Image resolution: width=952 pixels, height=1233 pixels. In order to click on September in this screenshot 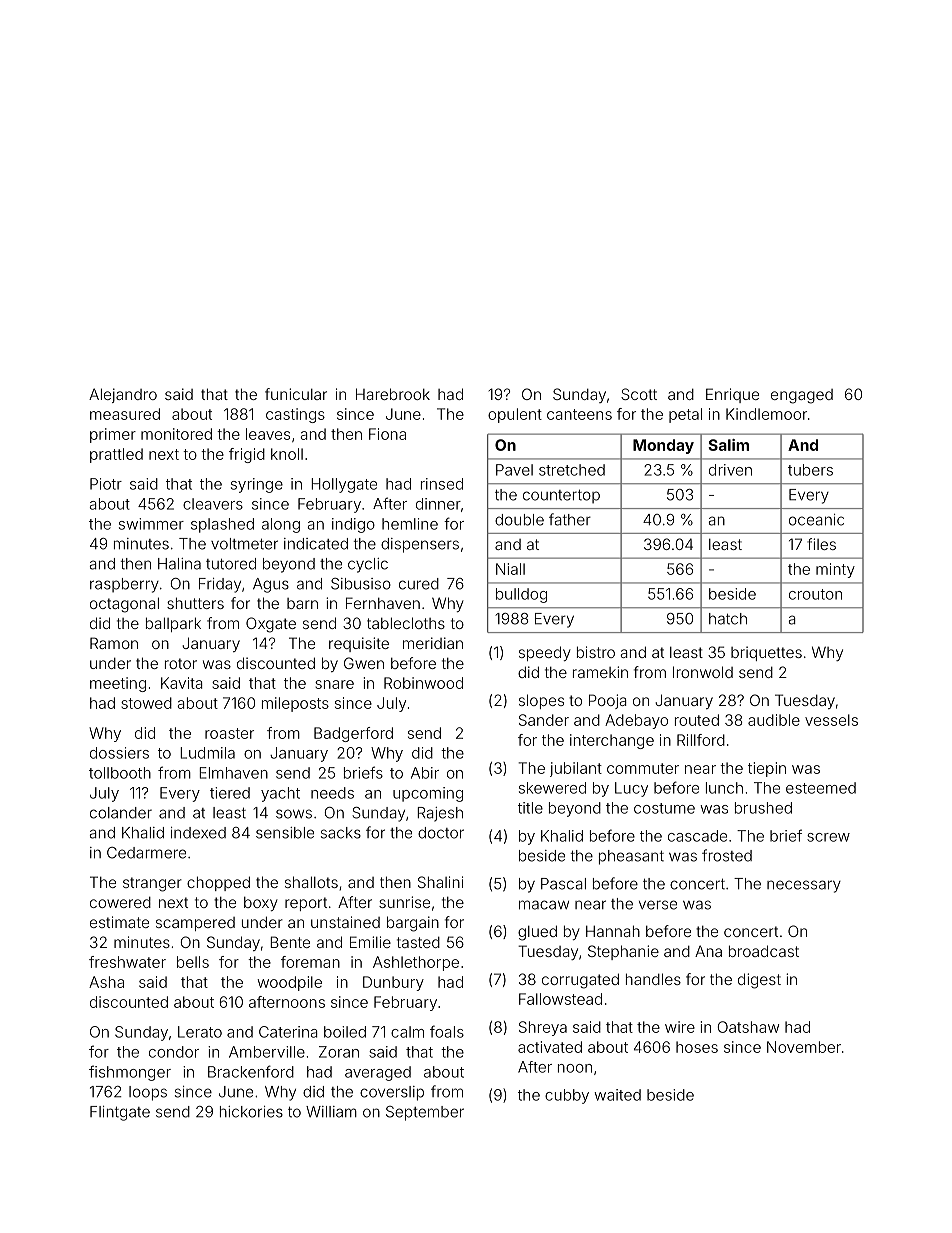, I will do `click(425, 1113)`.
